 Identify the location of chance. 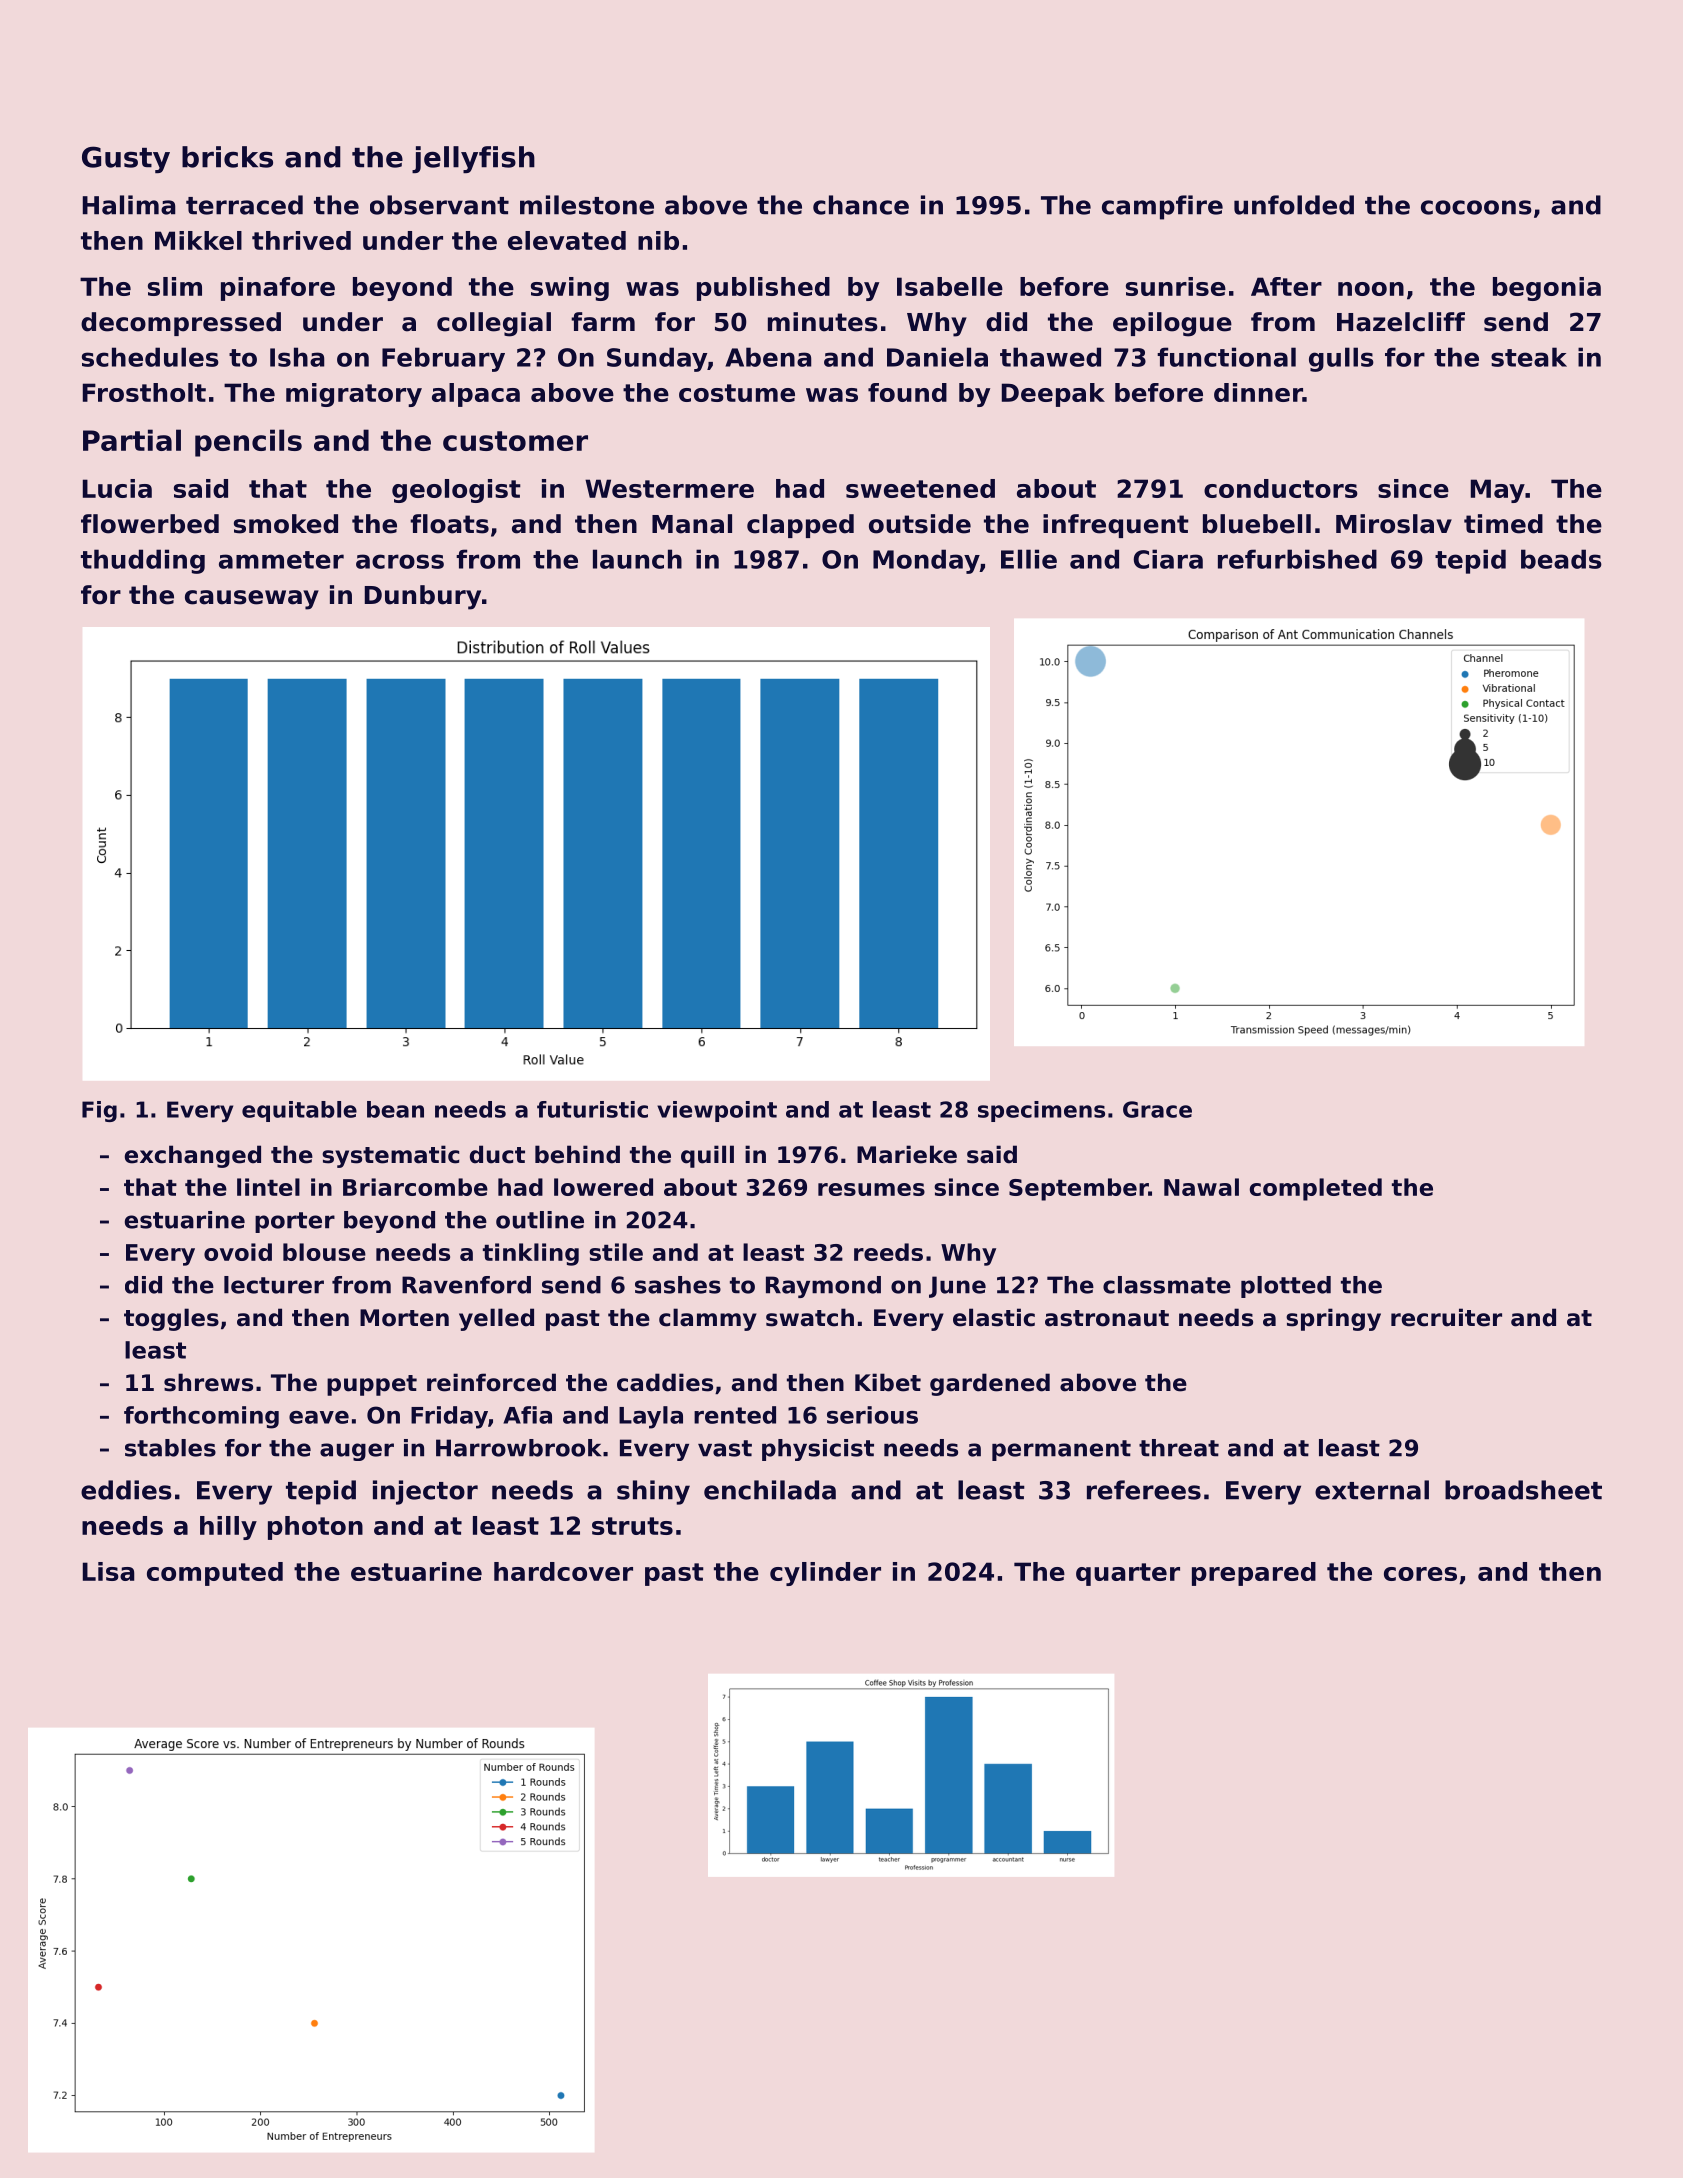
(861, 205).
